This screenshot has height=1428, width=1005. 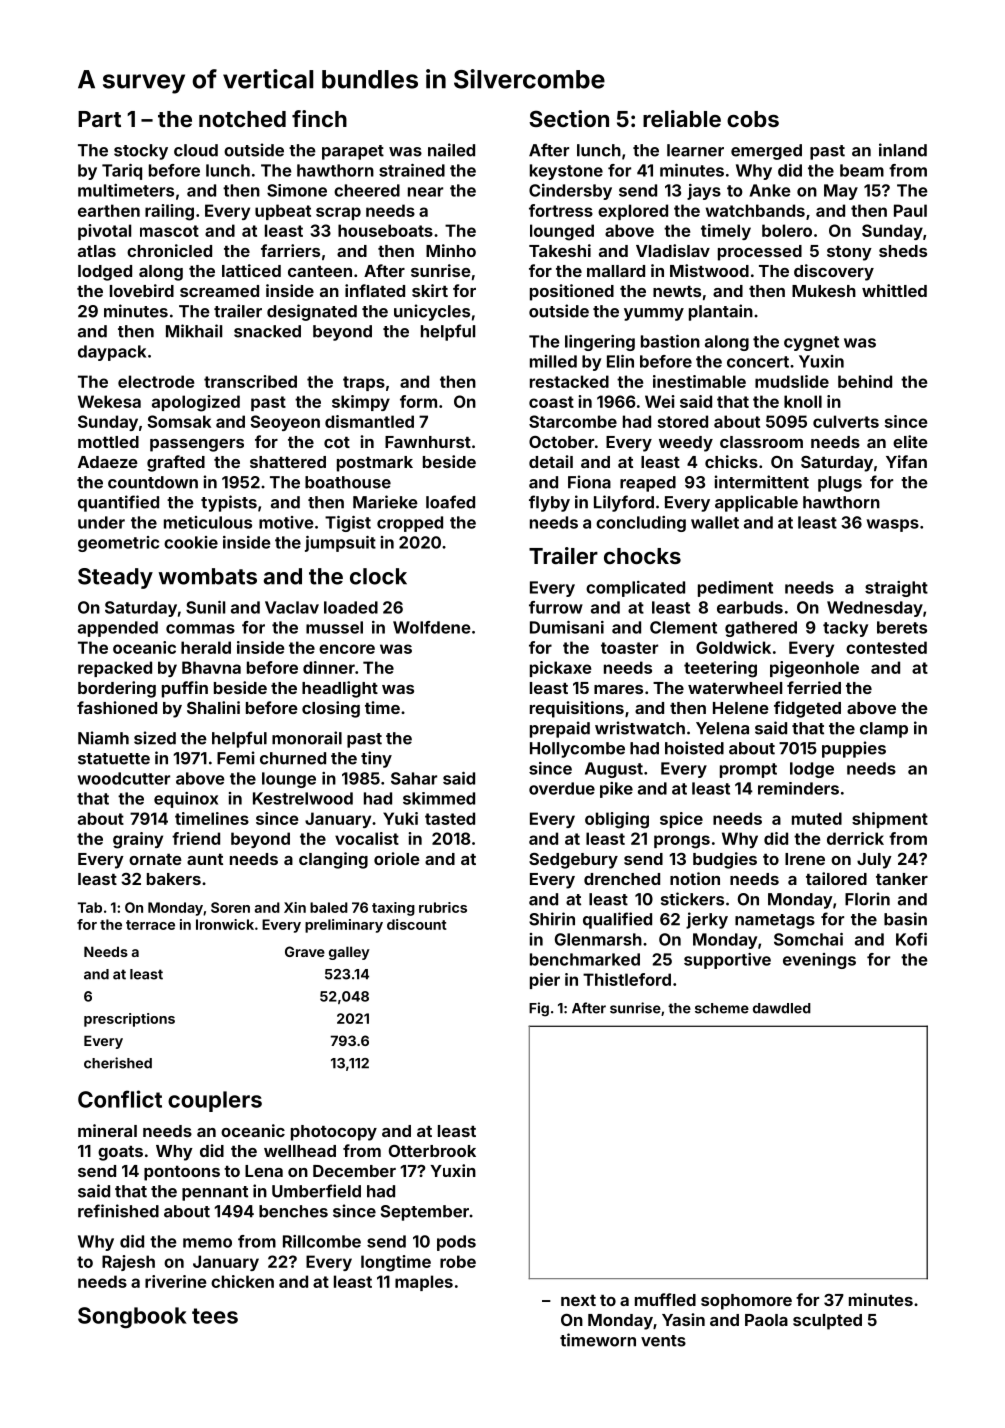 I want to click on chronicled, so click(x=169, y=250).
